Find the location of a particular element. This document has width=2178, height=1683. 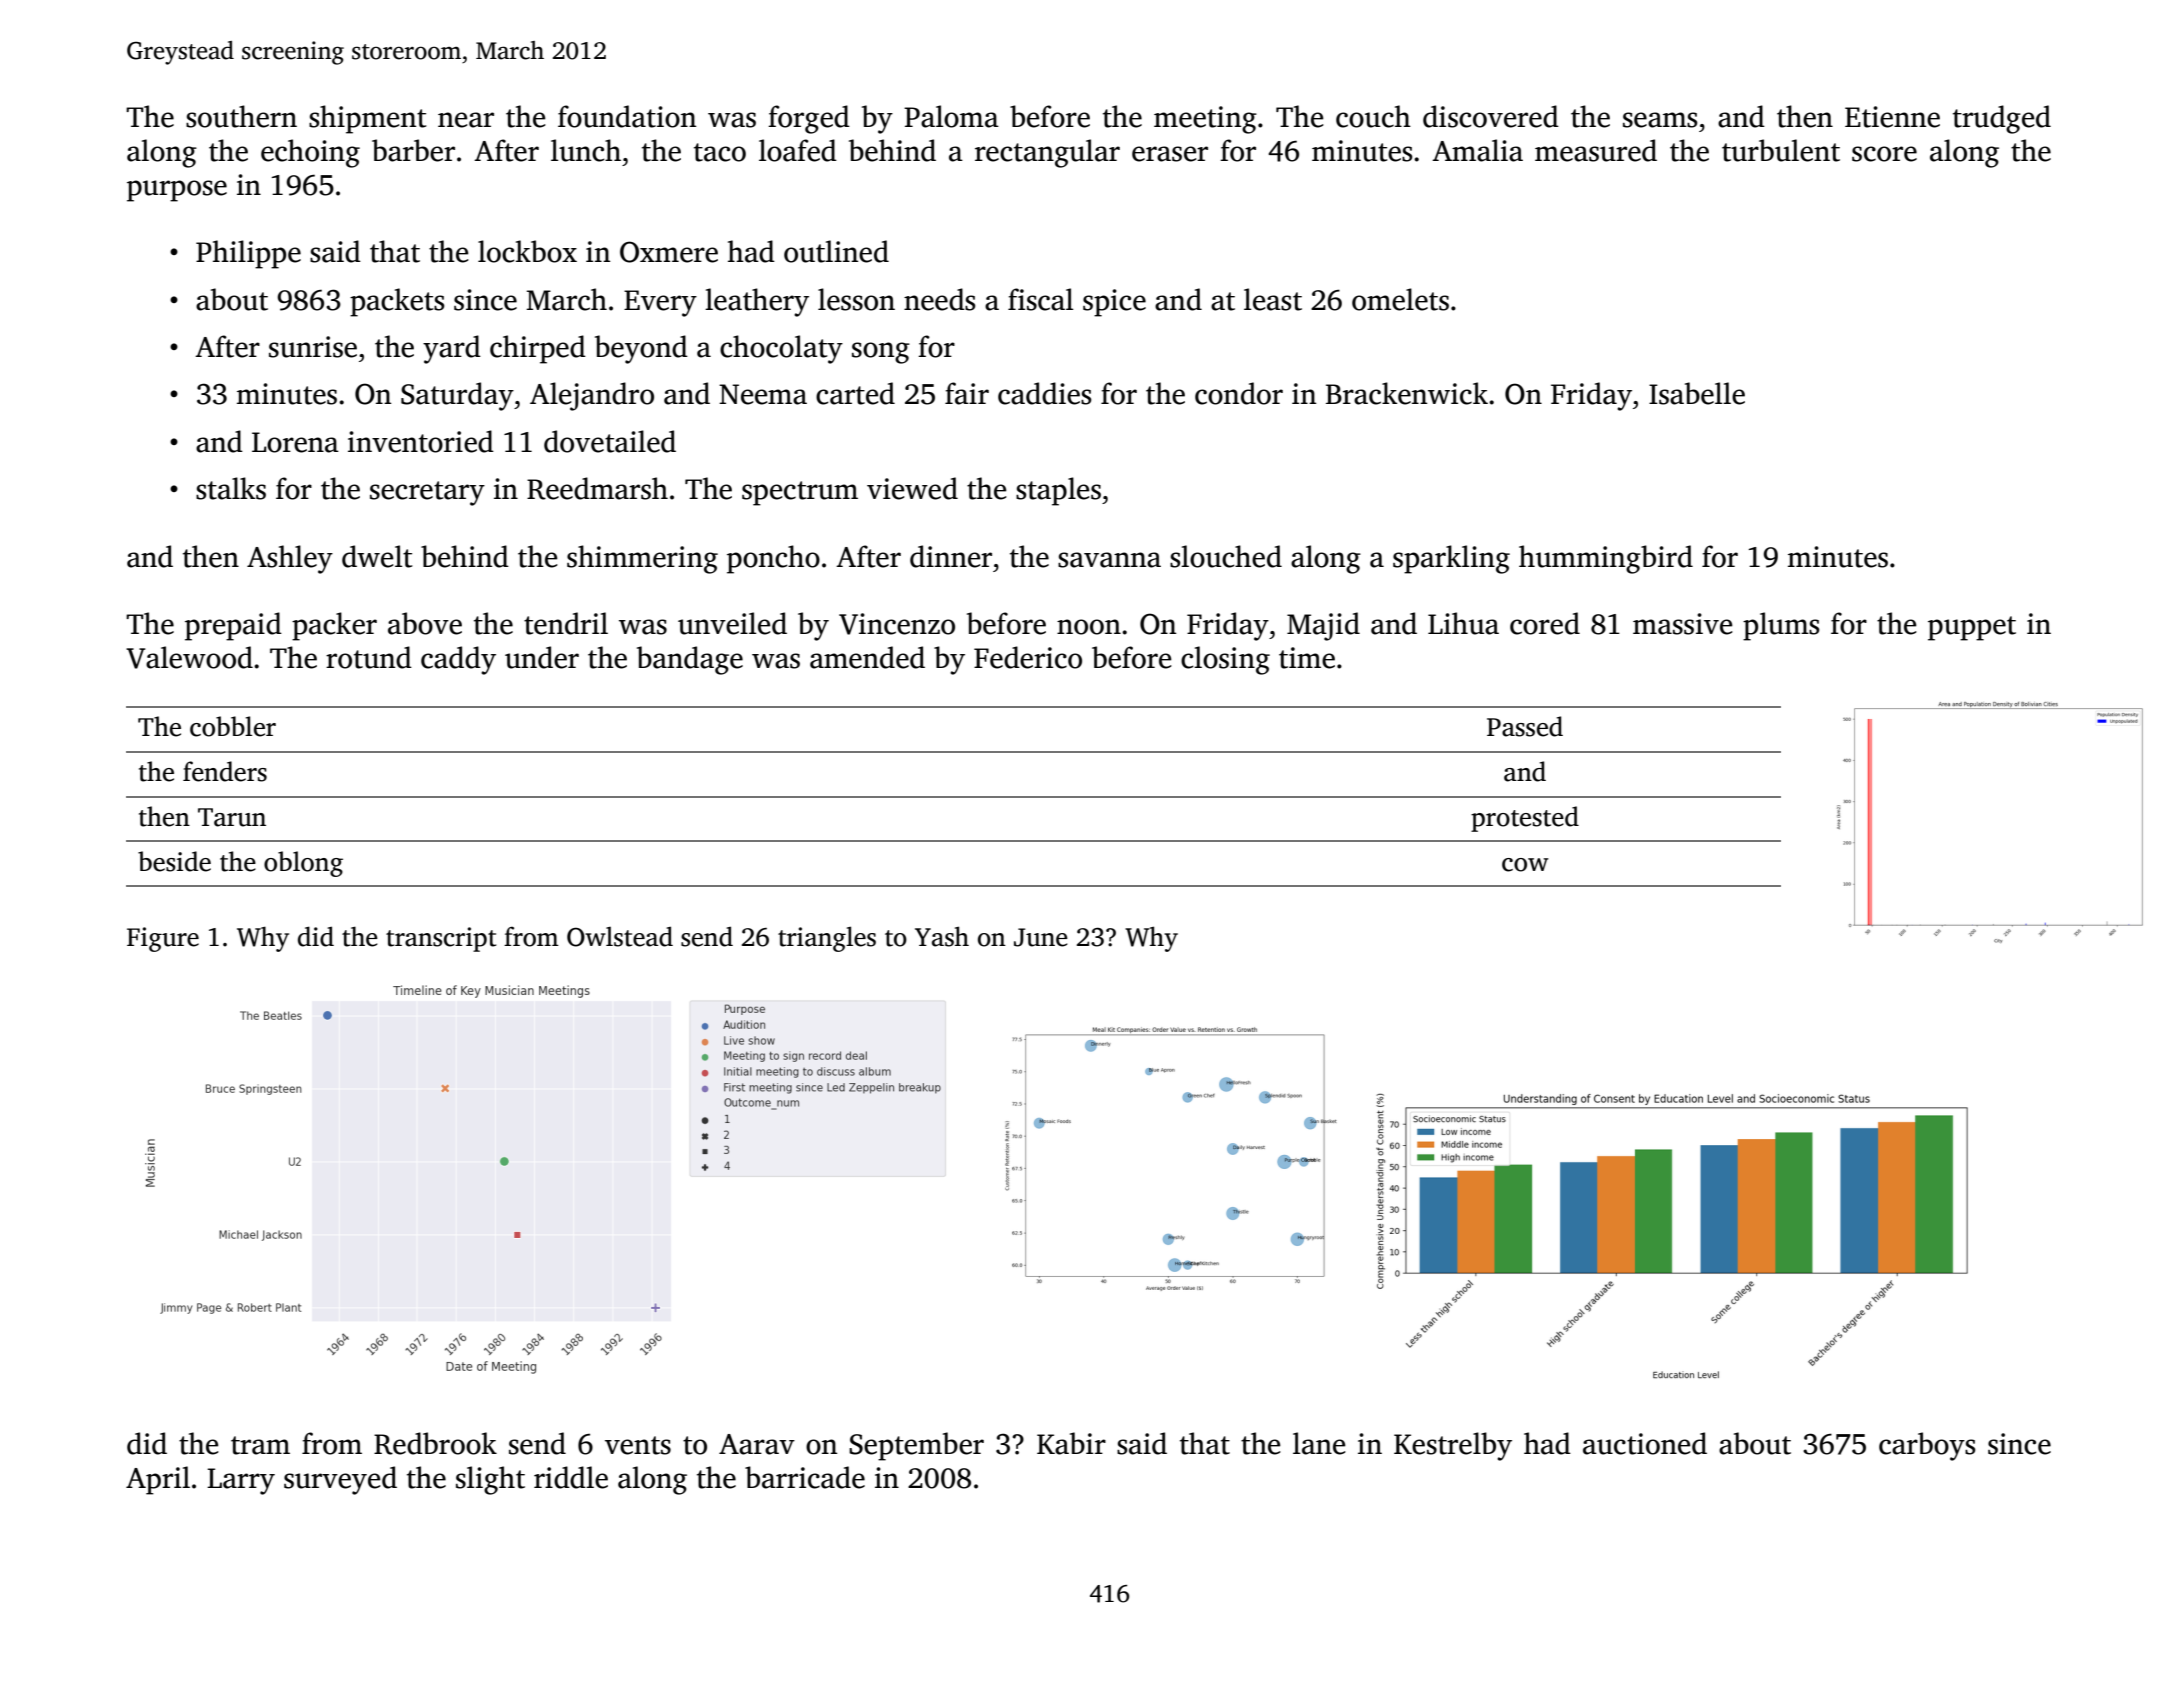

southern is located at coordinates (241, 116).
